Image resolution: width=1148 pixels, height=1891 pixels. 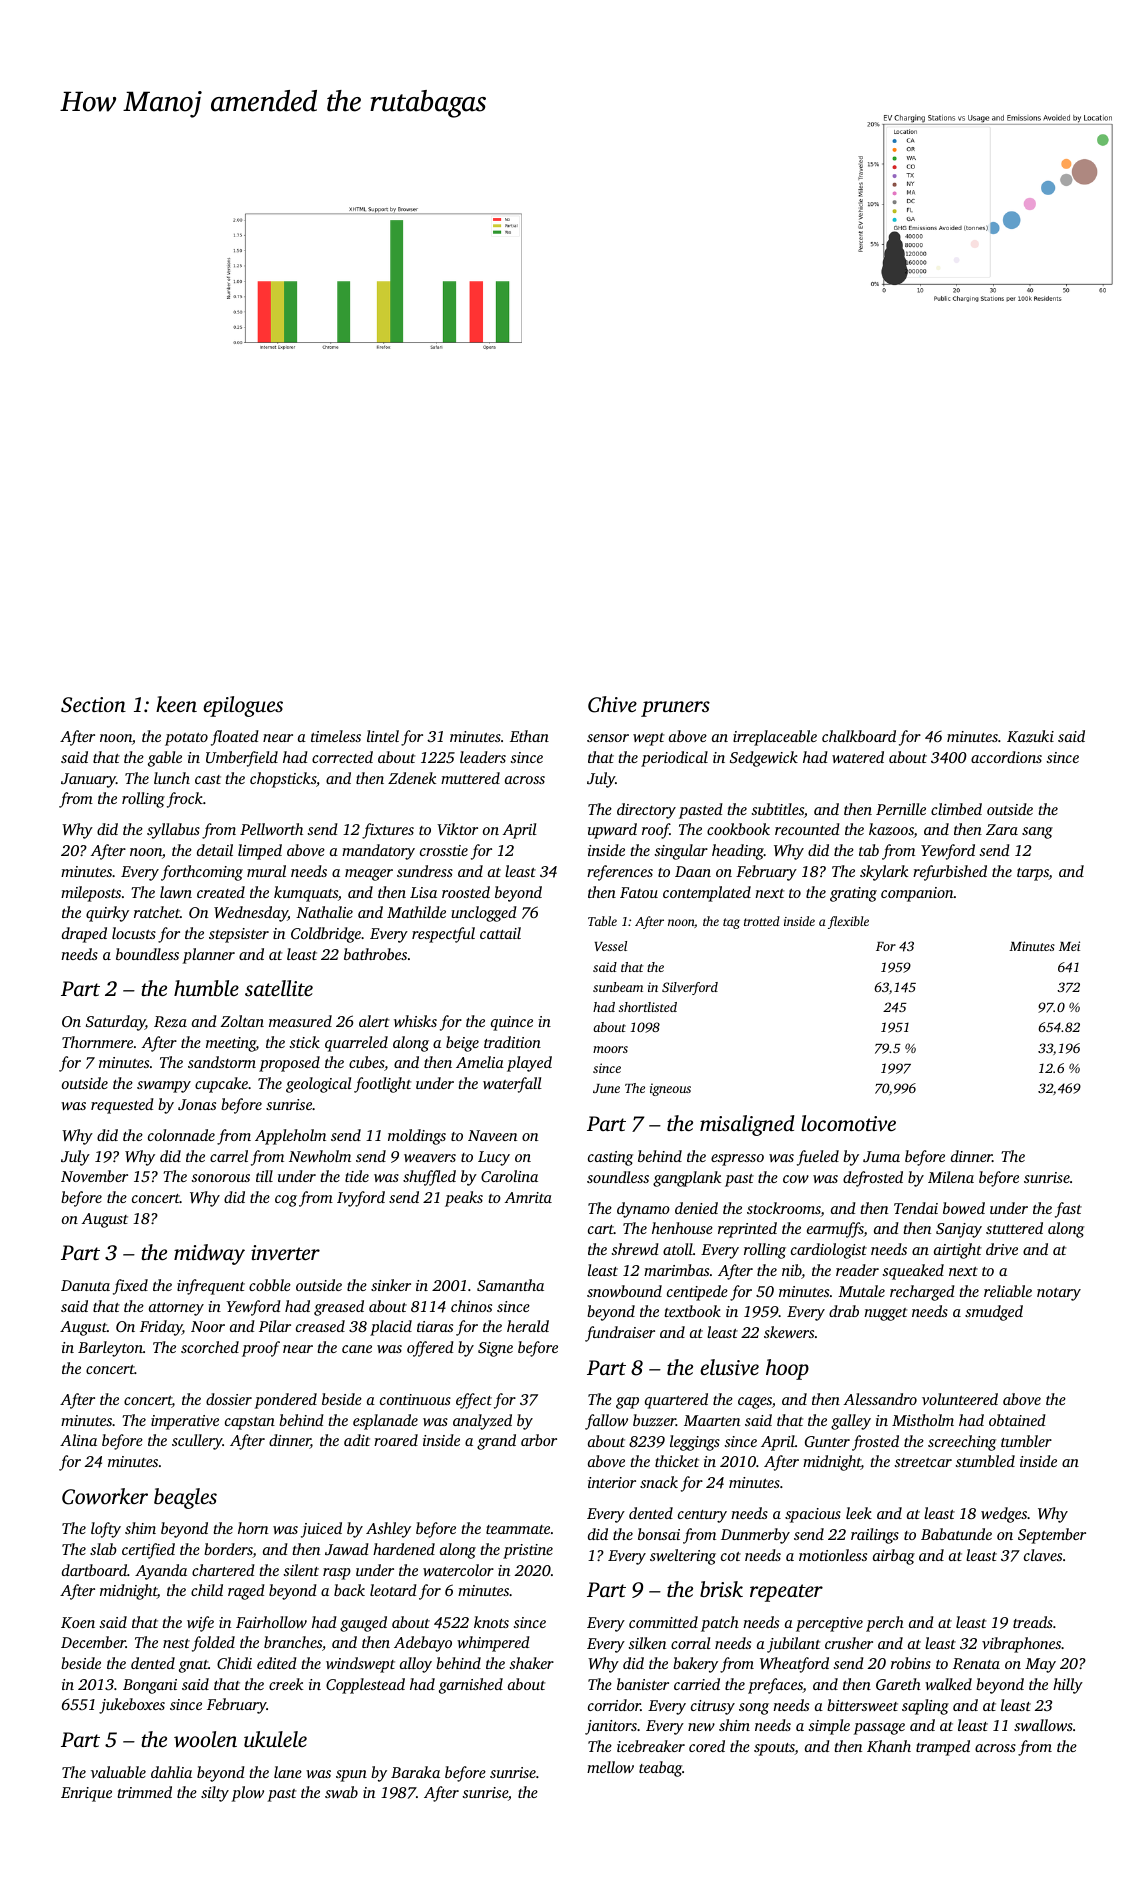 What do you see at coordinates (444, 850) in the document?
I see `crosstie` at bounding box center [444, 850].
